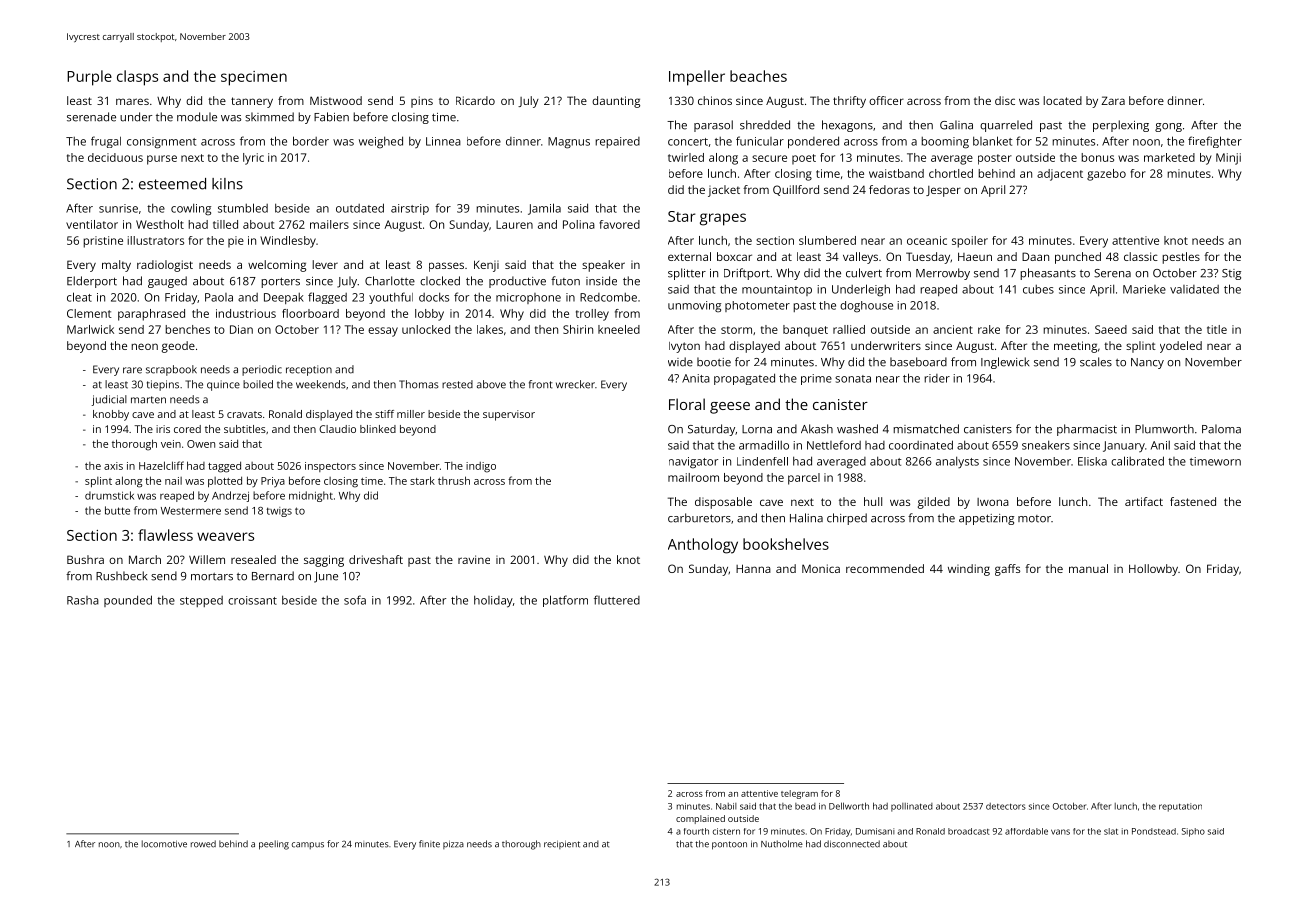 The image size is (1308, 924). I want to click on beaches, so click(758, 76).
